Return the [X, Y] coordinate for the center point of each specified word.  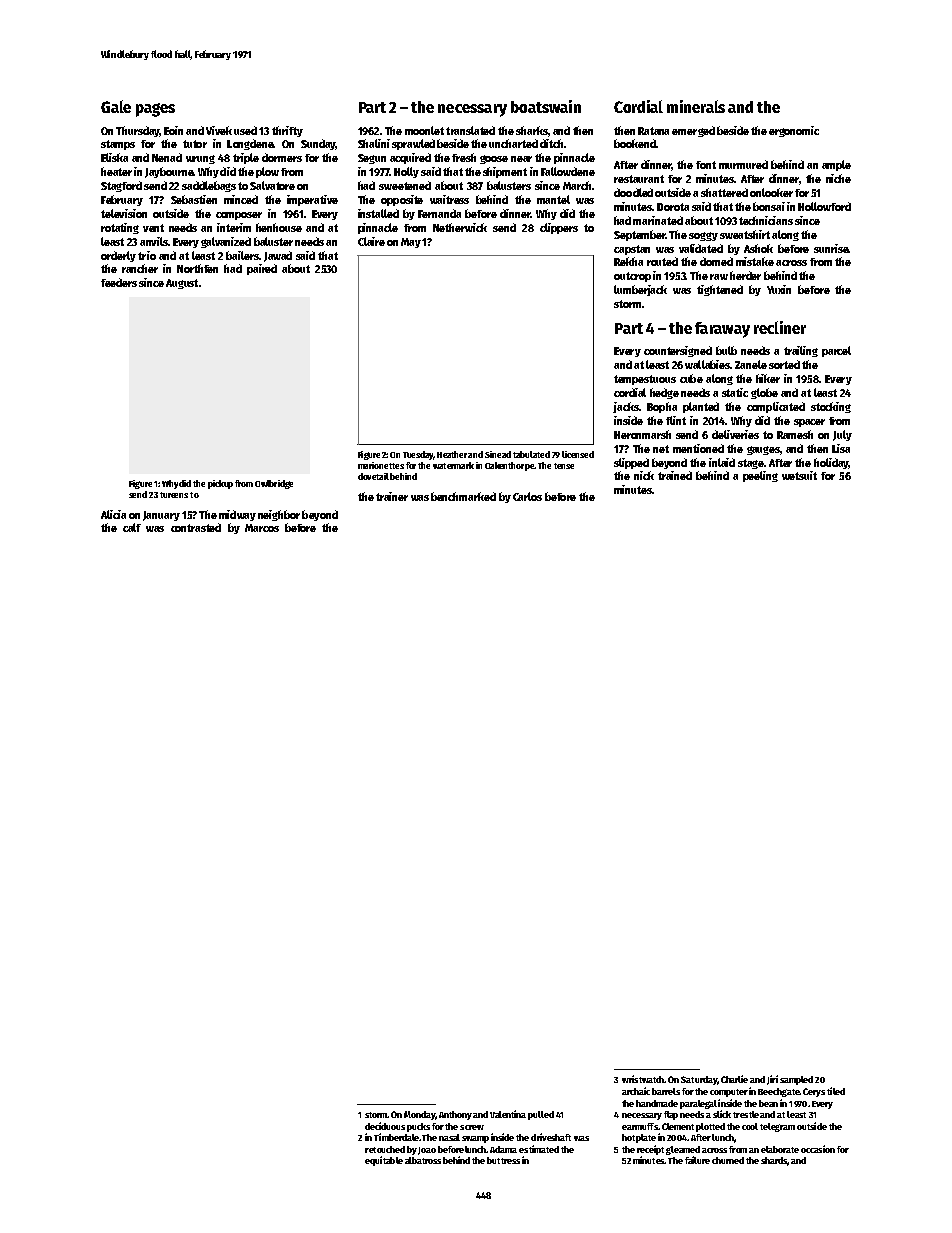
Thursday [138, 131]
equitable [384, 1161]
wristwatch [643, 1079]
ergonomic [794, 131]
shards [774, 1160]
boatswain [546, 106]
